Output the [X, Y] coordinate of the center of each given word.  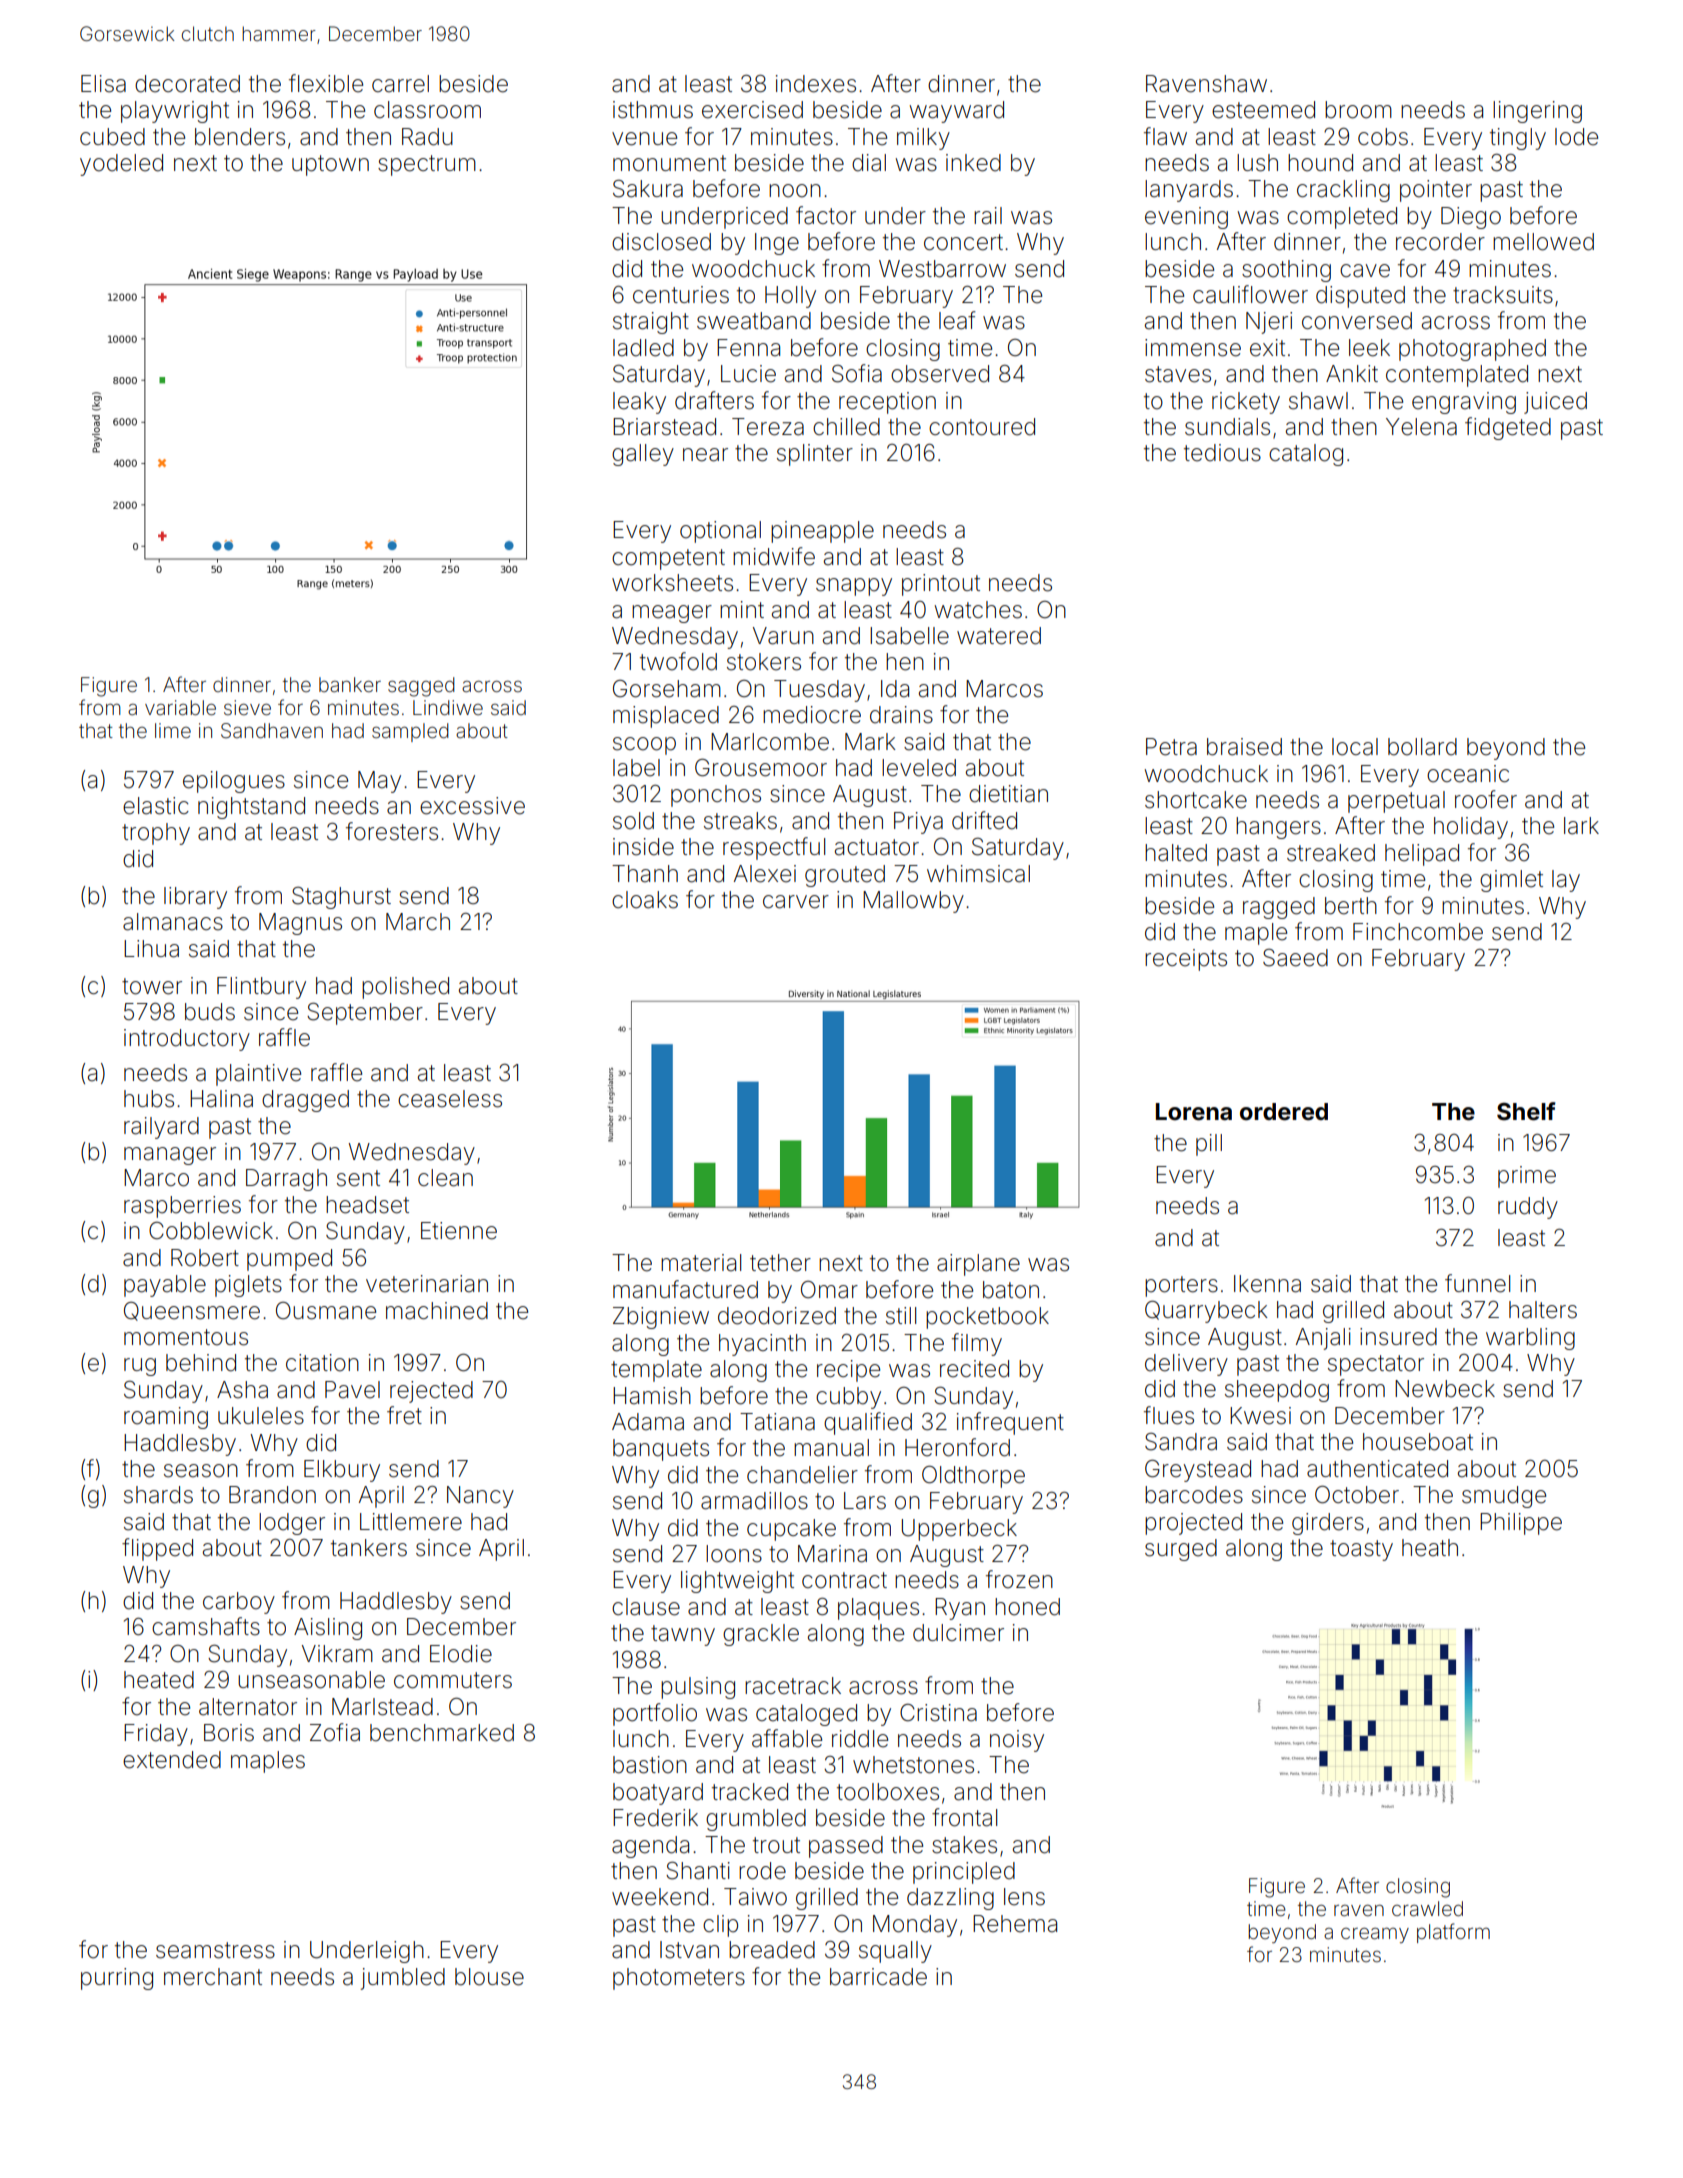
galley [643, 455]
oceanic [1468, 774]
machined [437, 1311]
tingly [1518, 139]
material [701, 1263]
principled [964, 1873]
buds [210, 1012]
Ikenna [1267, 1284]
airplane [978, 1265]
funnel [1477, 1283]
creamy [1375, 1935]
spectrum [427, 165]
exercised [752, 110]
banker [350, 684]
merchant [213, 1977]
